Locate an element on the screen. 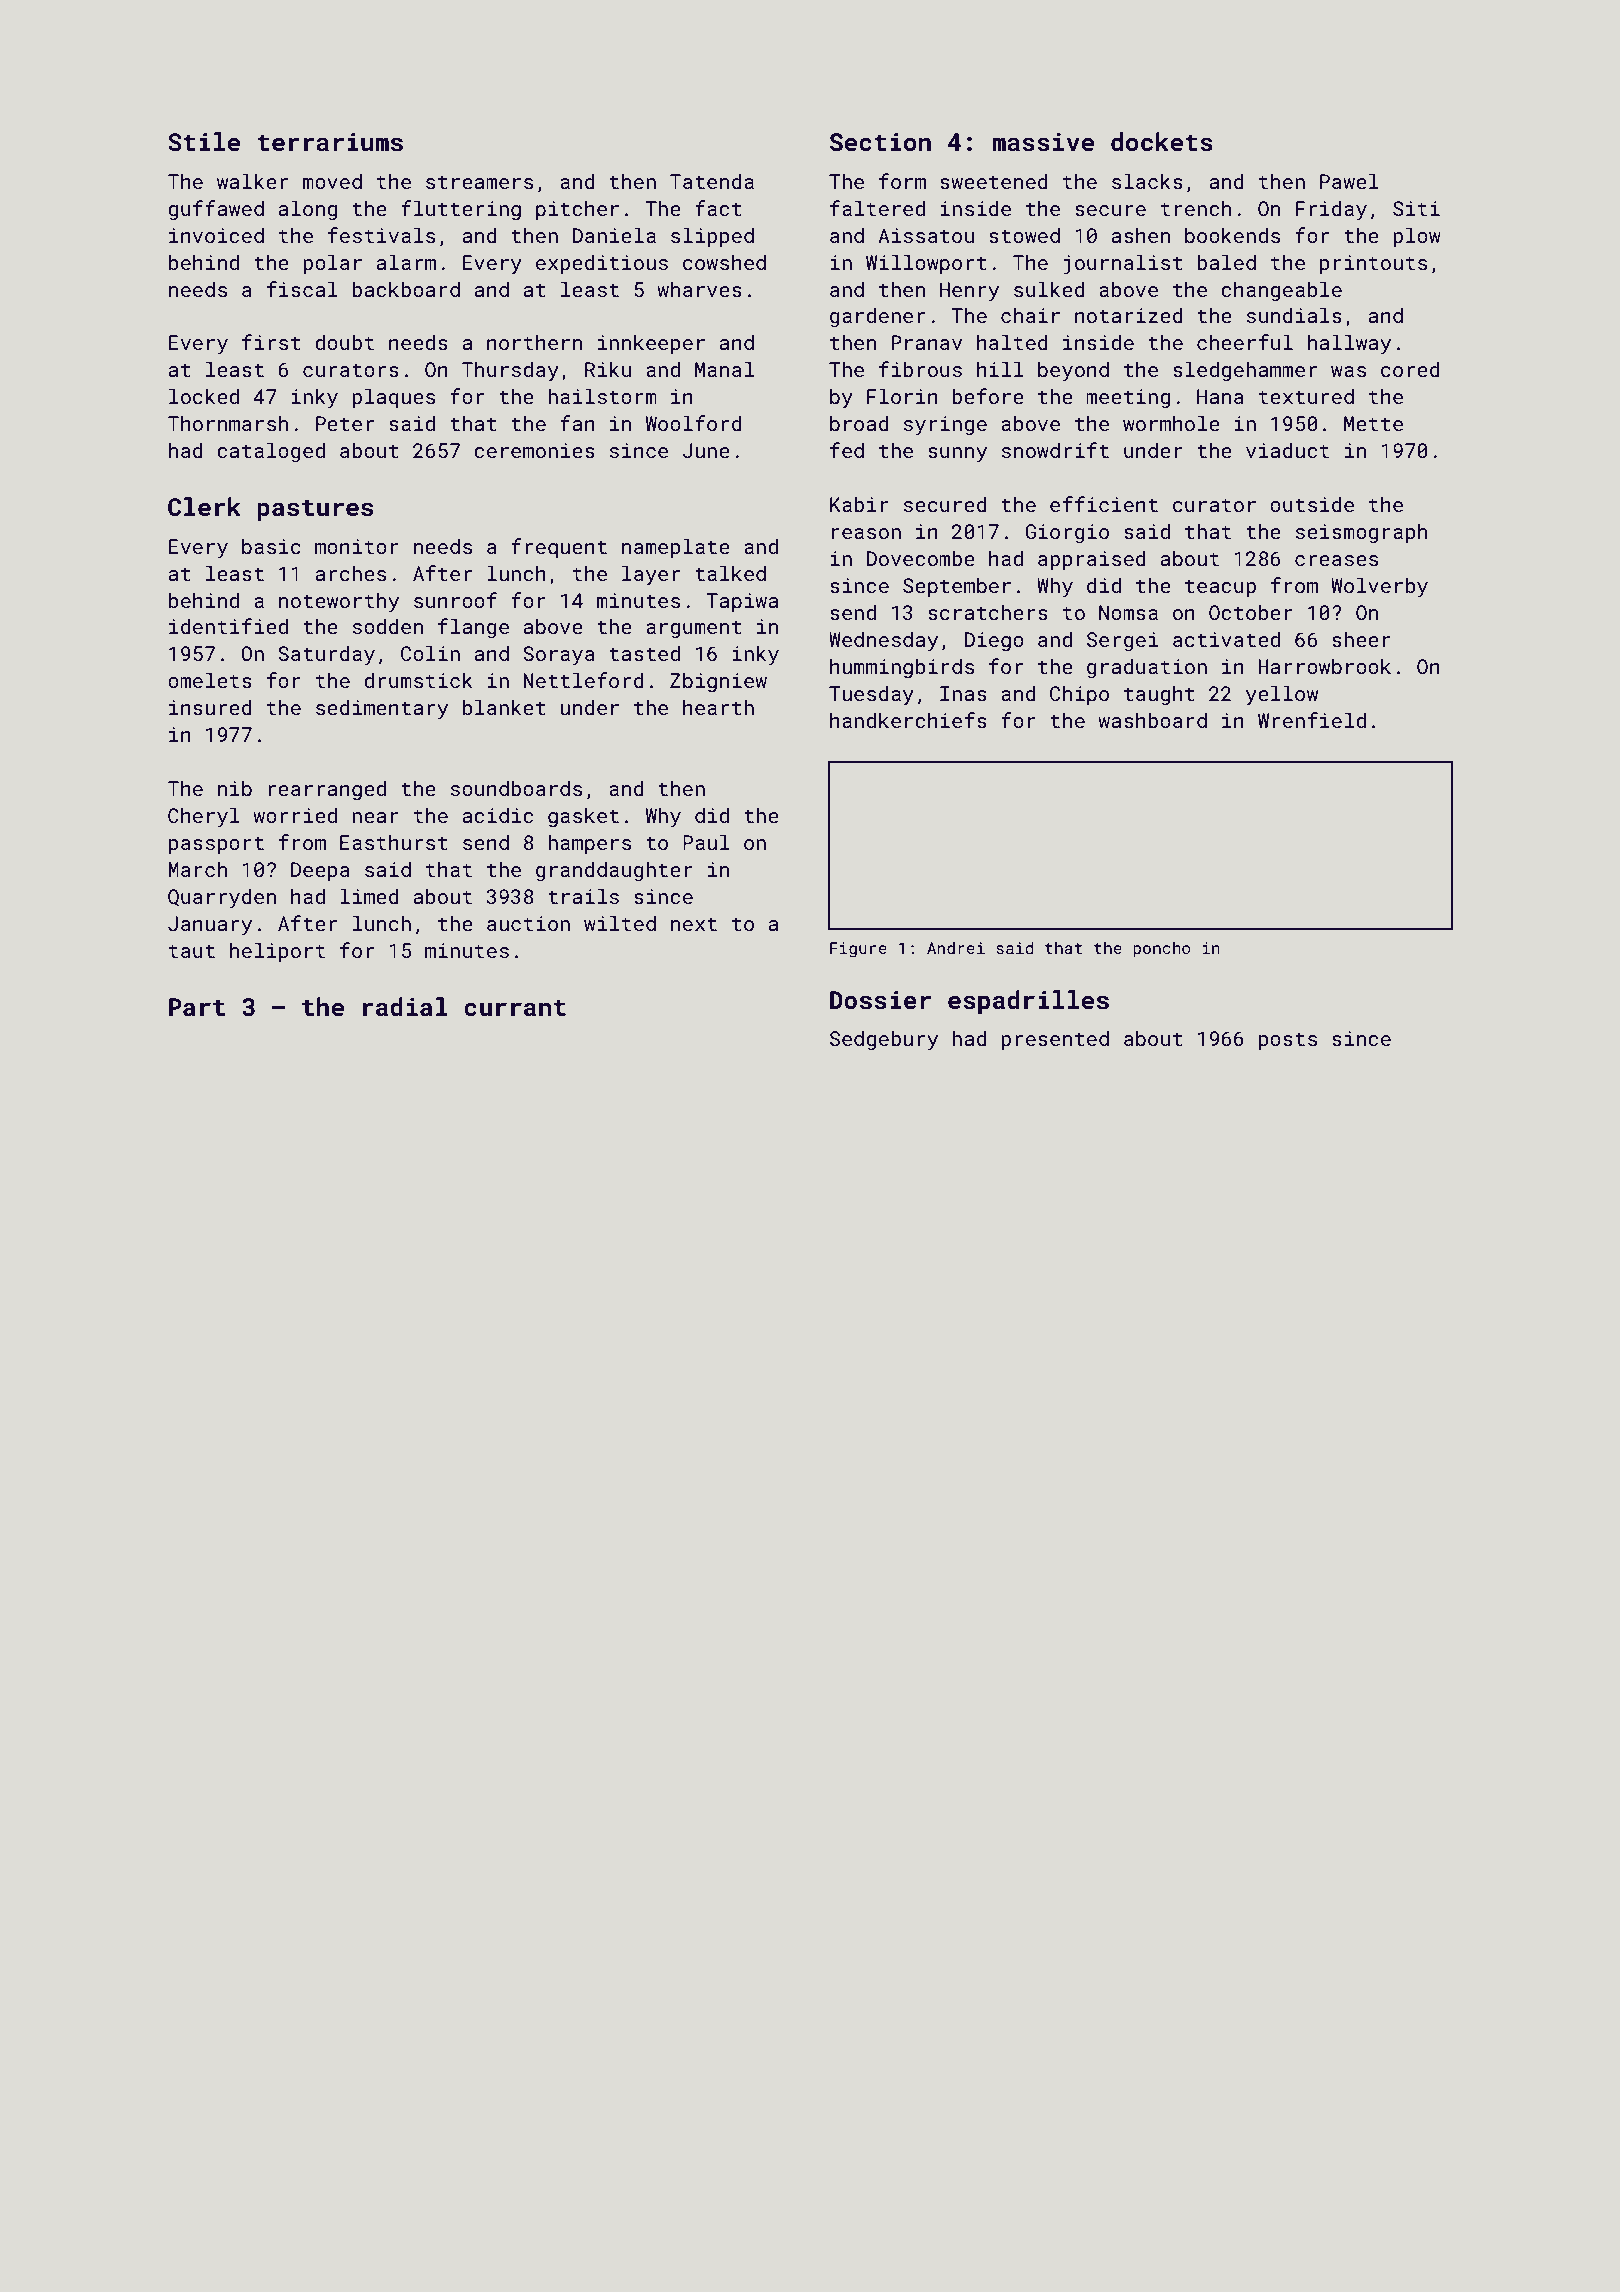 This screenshot has width=1620, height=2292. washboard is located at coordinates (1152, 720).
